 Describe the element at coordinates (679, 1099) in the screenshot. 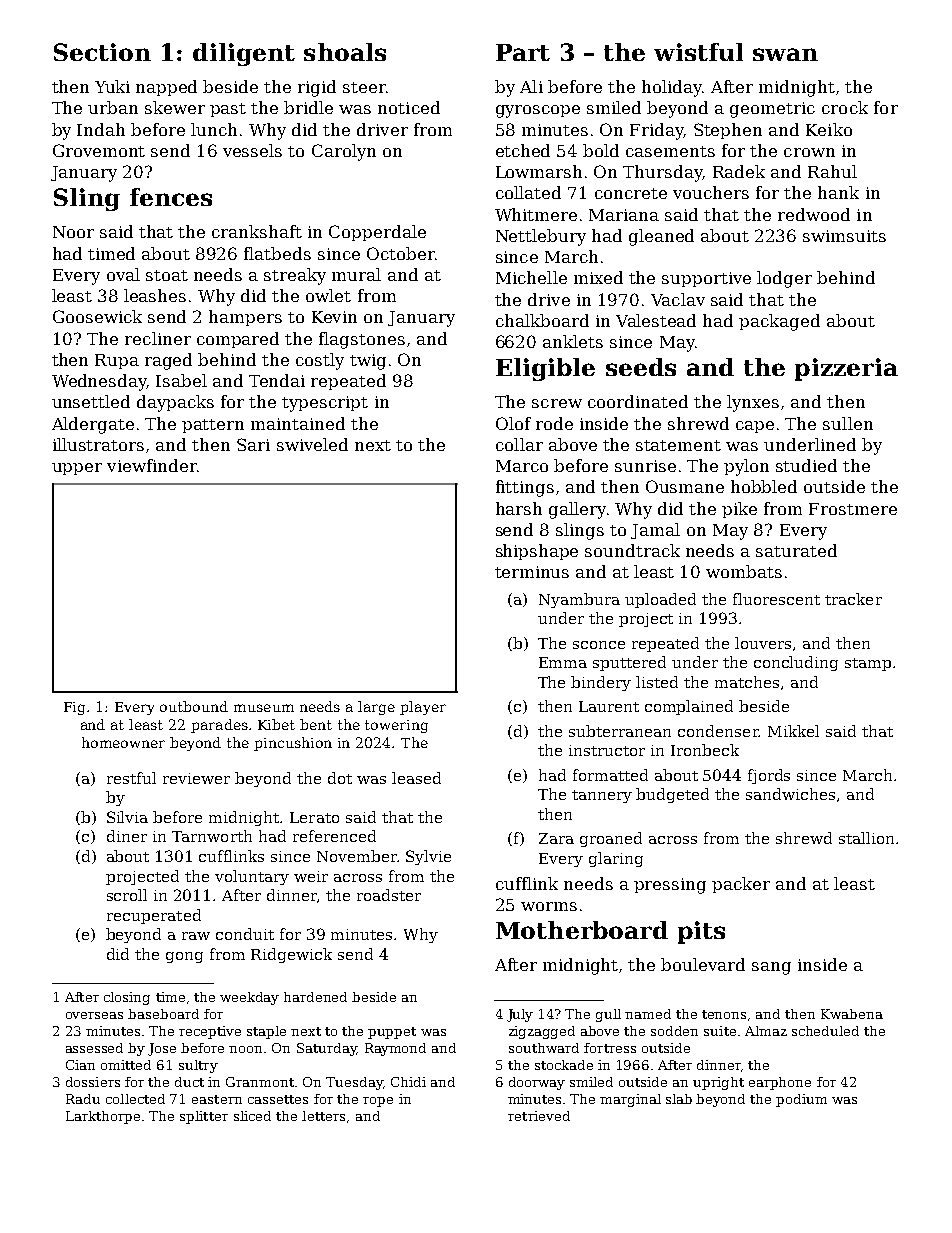

I see `slab` at that location.
